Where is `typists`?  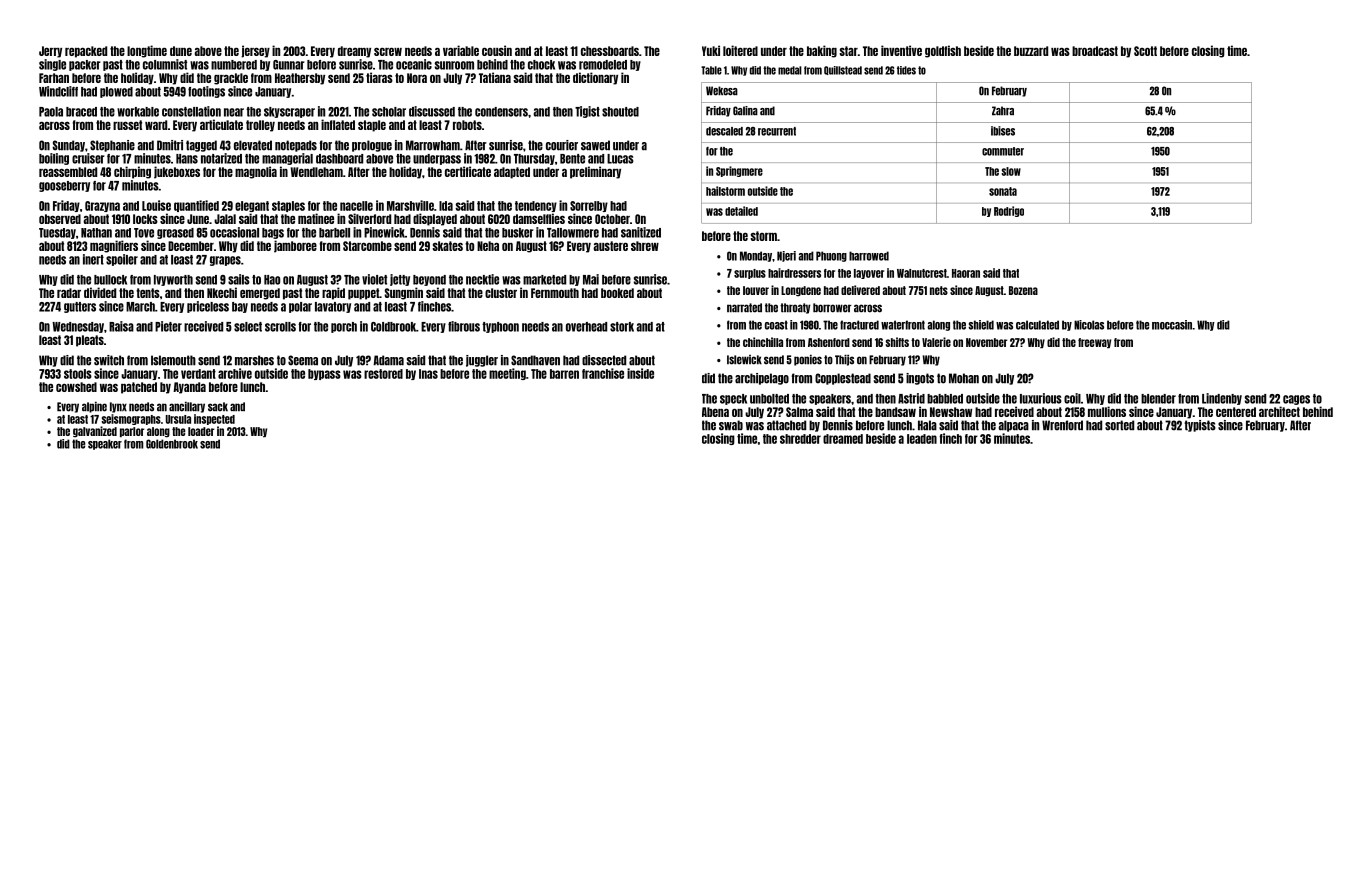
typists is located at coordinates (1200, 426).
